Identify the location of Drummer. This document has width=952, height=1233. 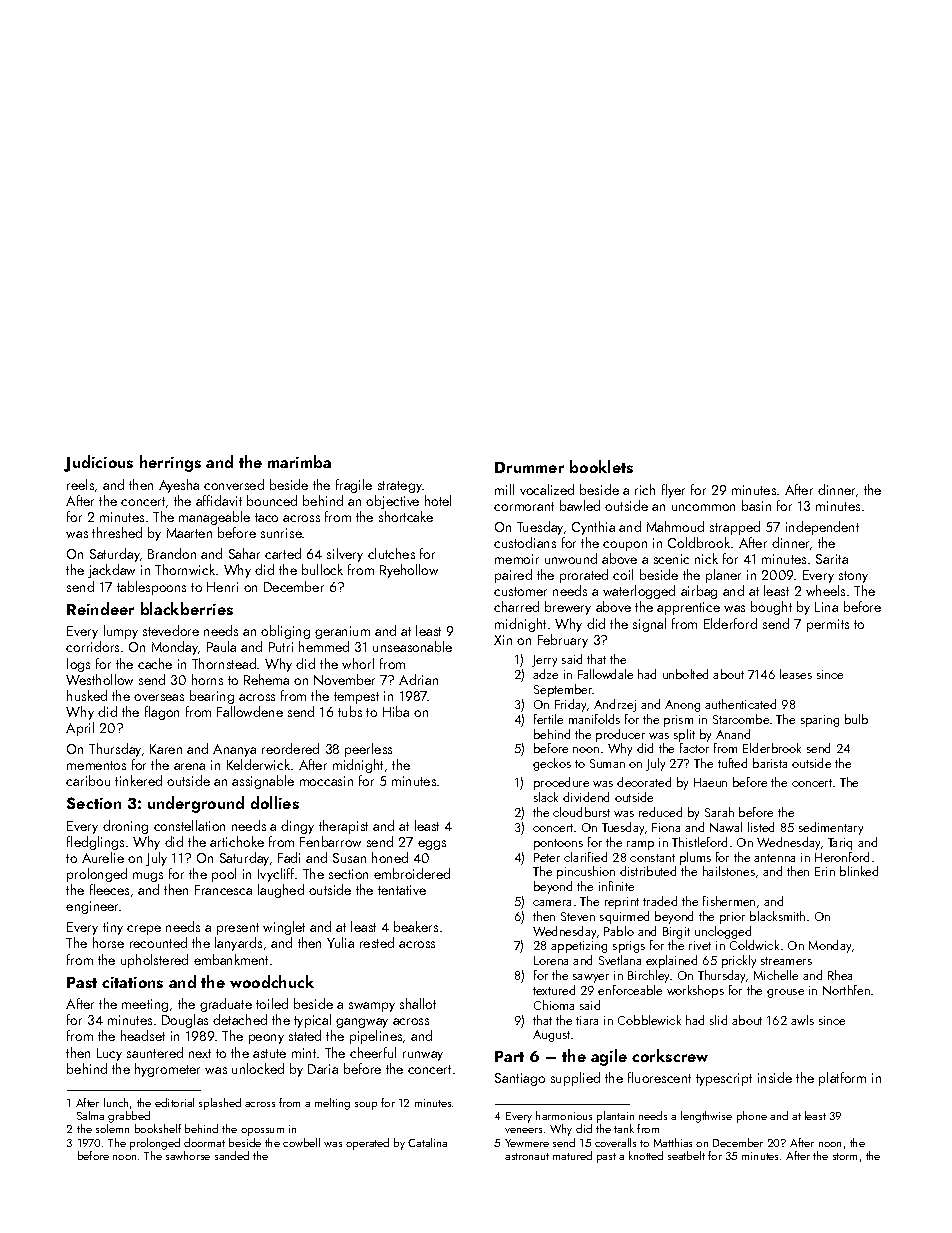
(529, 467).
